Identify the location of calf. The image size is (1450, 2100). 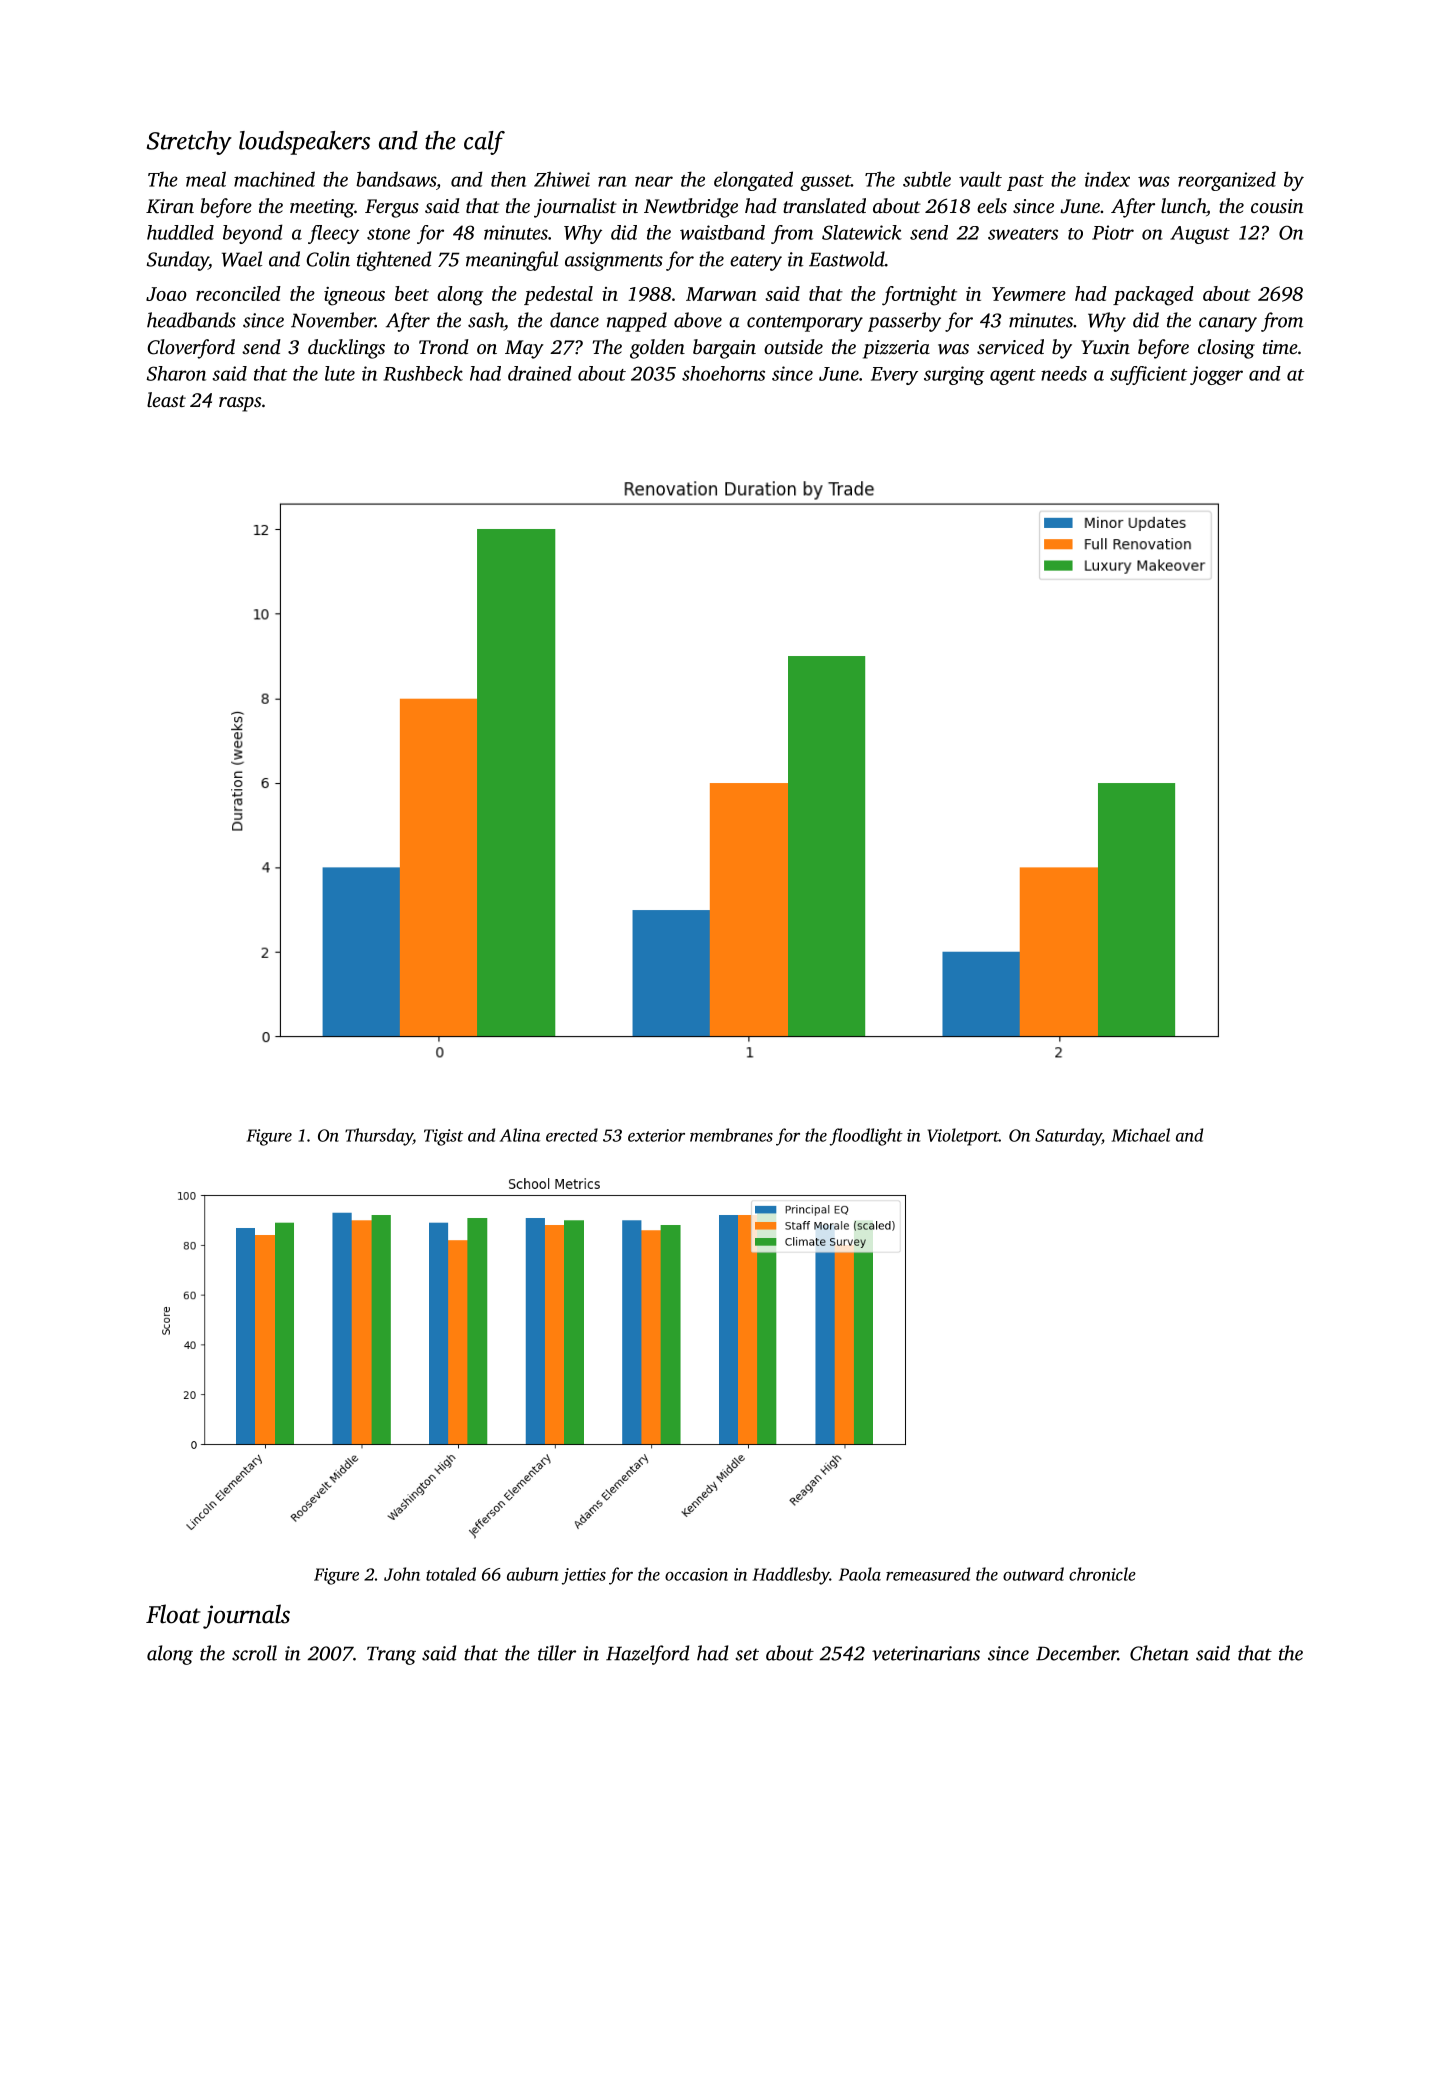
(484, 143).
